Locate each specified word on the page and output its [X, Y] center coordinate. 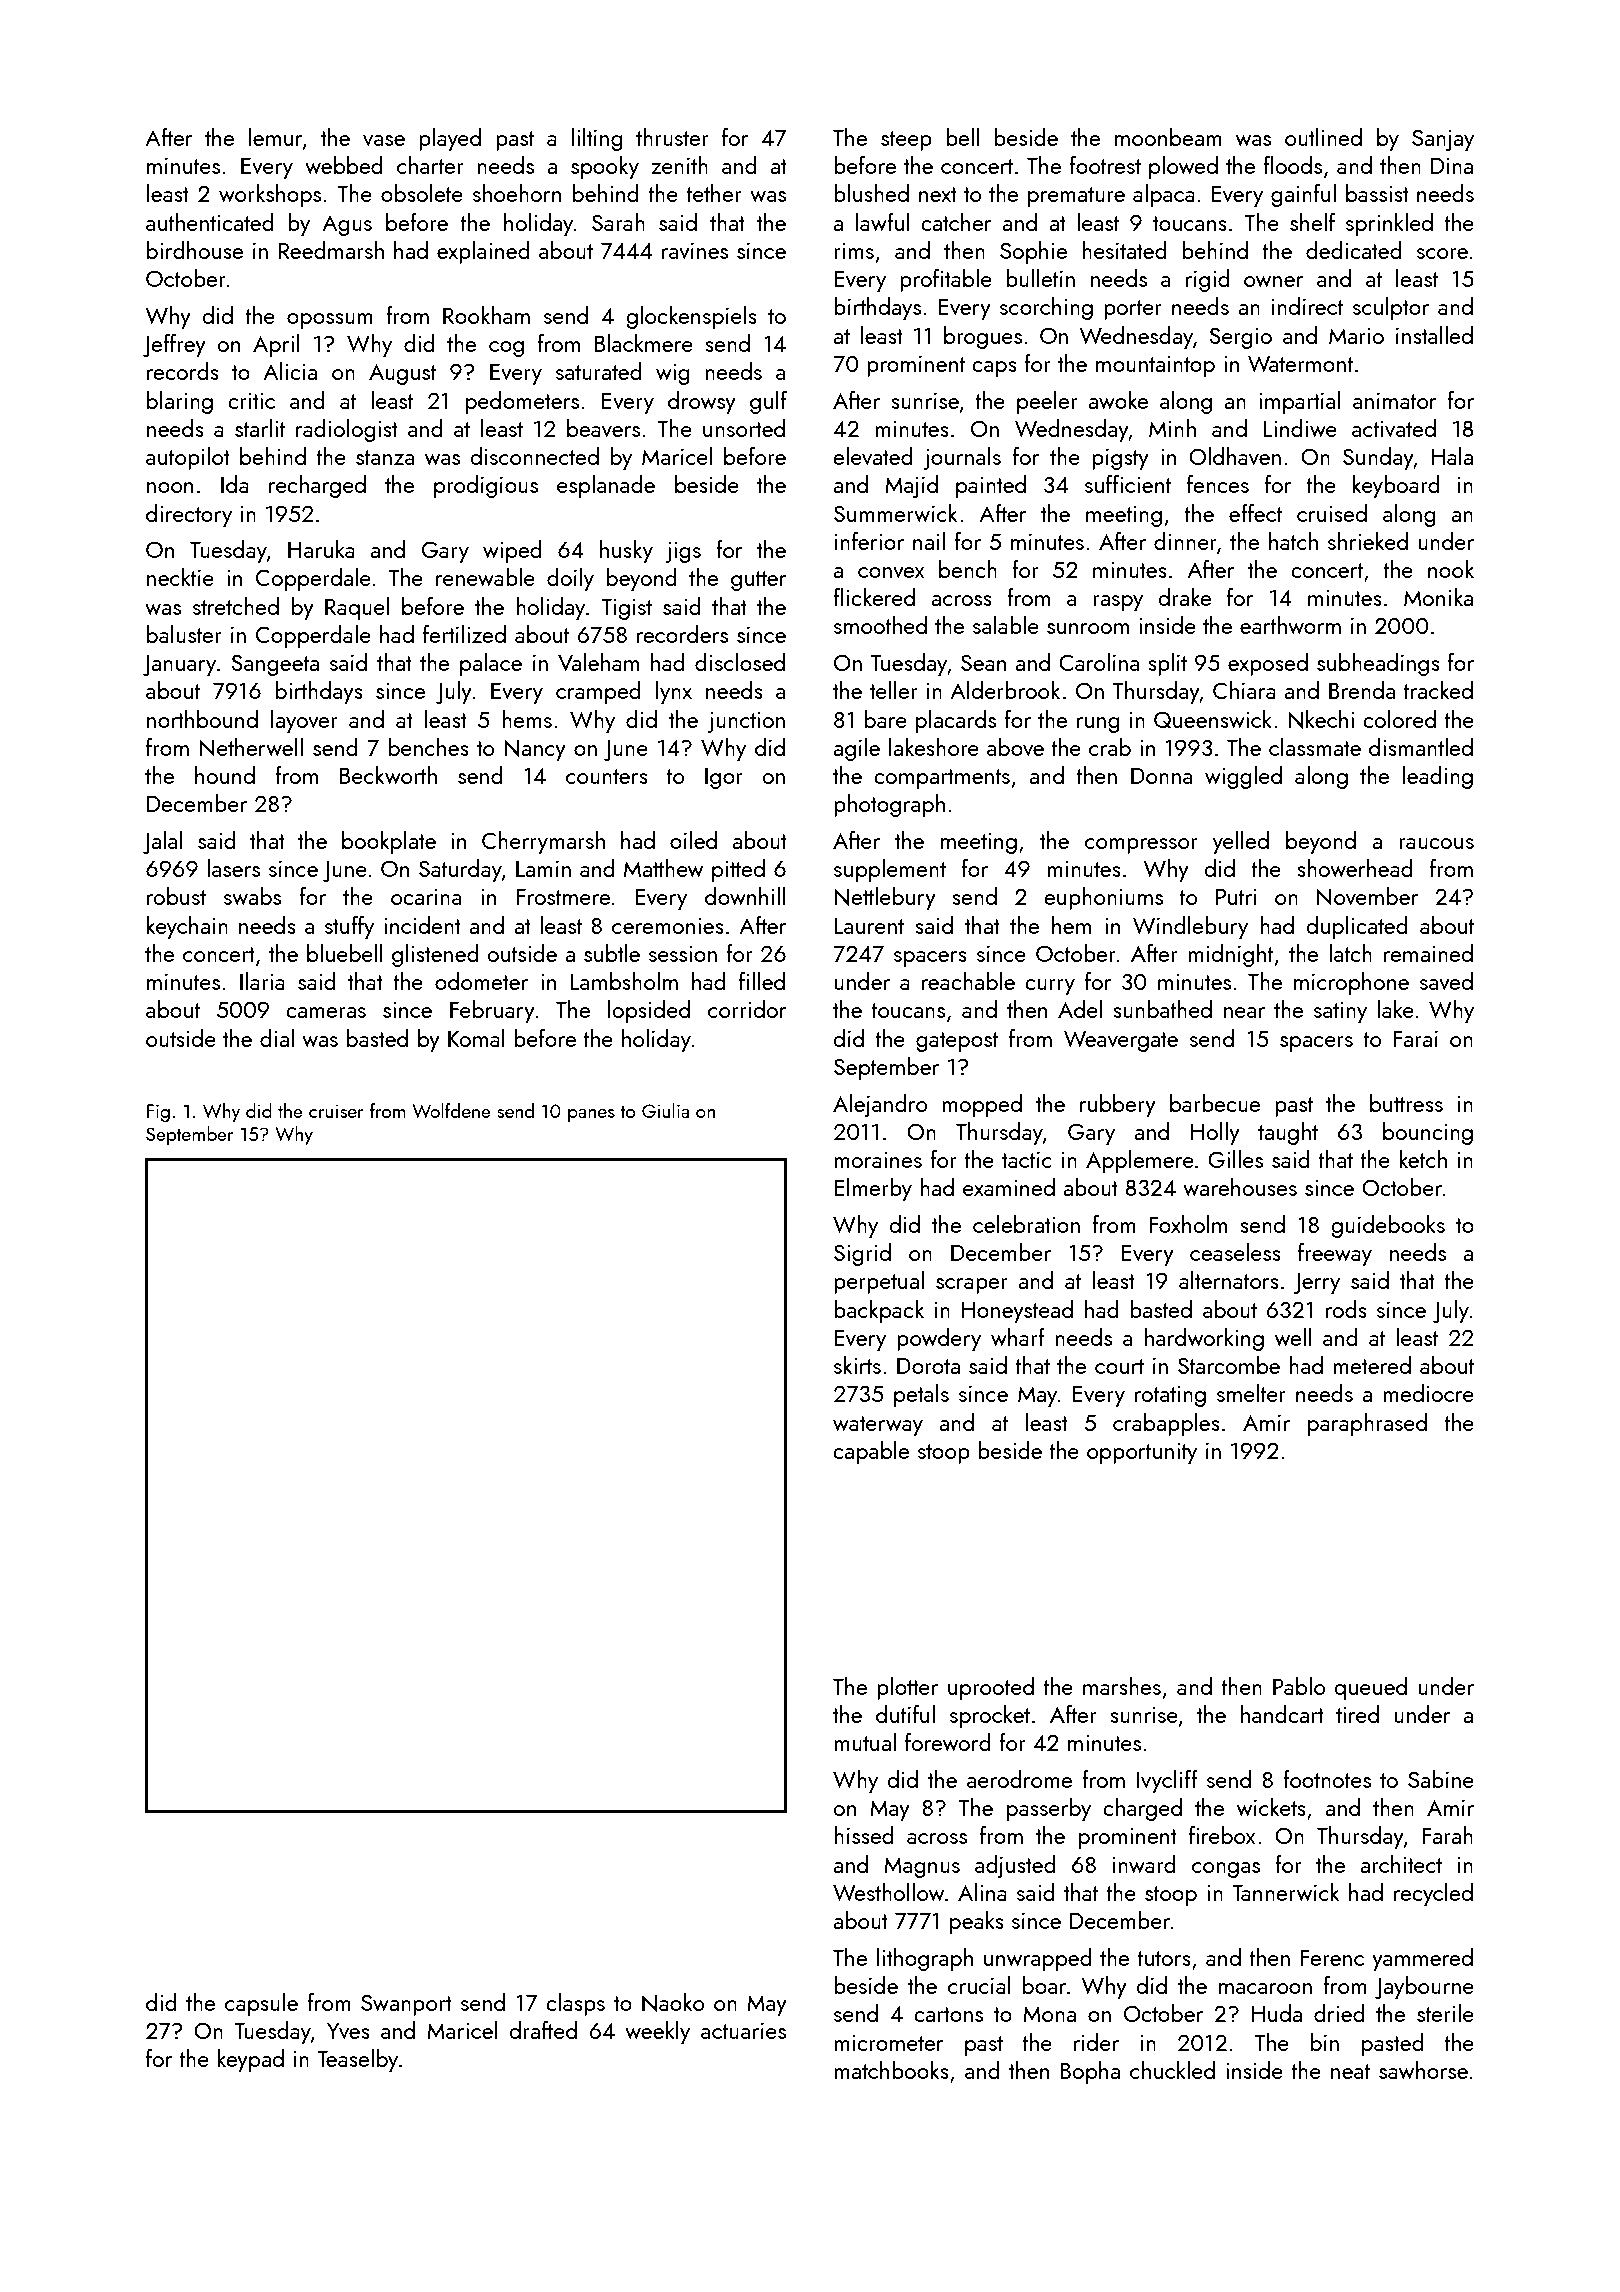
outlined [1323, 137]
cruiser [336, 1111]
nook [1451, 569]
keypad [250, 2060]
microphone [1351, 983]
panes [591, 1115]
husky [626, 551]
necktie [180, 577]
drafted [543, 2030]
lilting [597, 139]
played [450, 139]
